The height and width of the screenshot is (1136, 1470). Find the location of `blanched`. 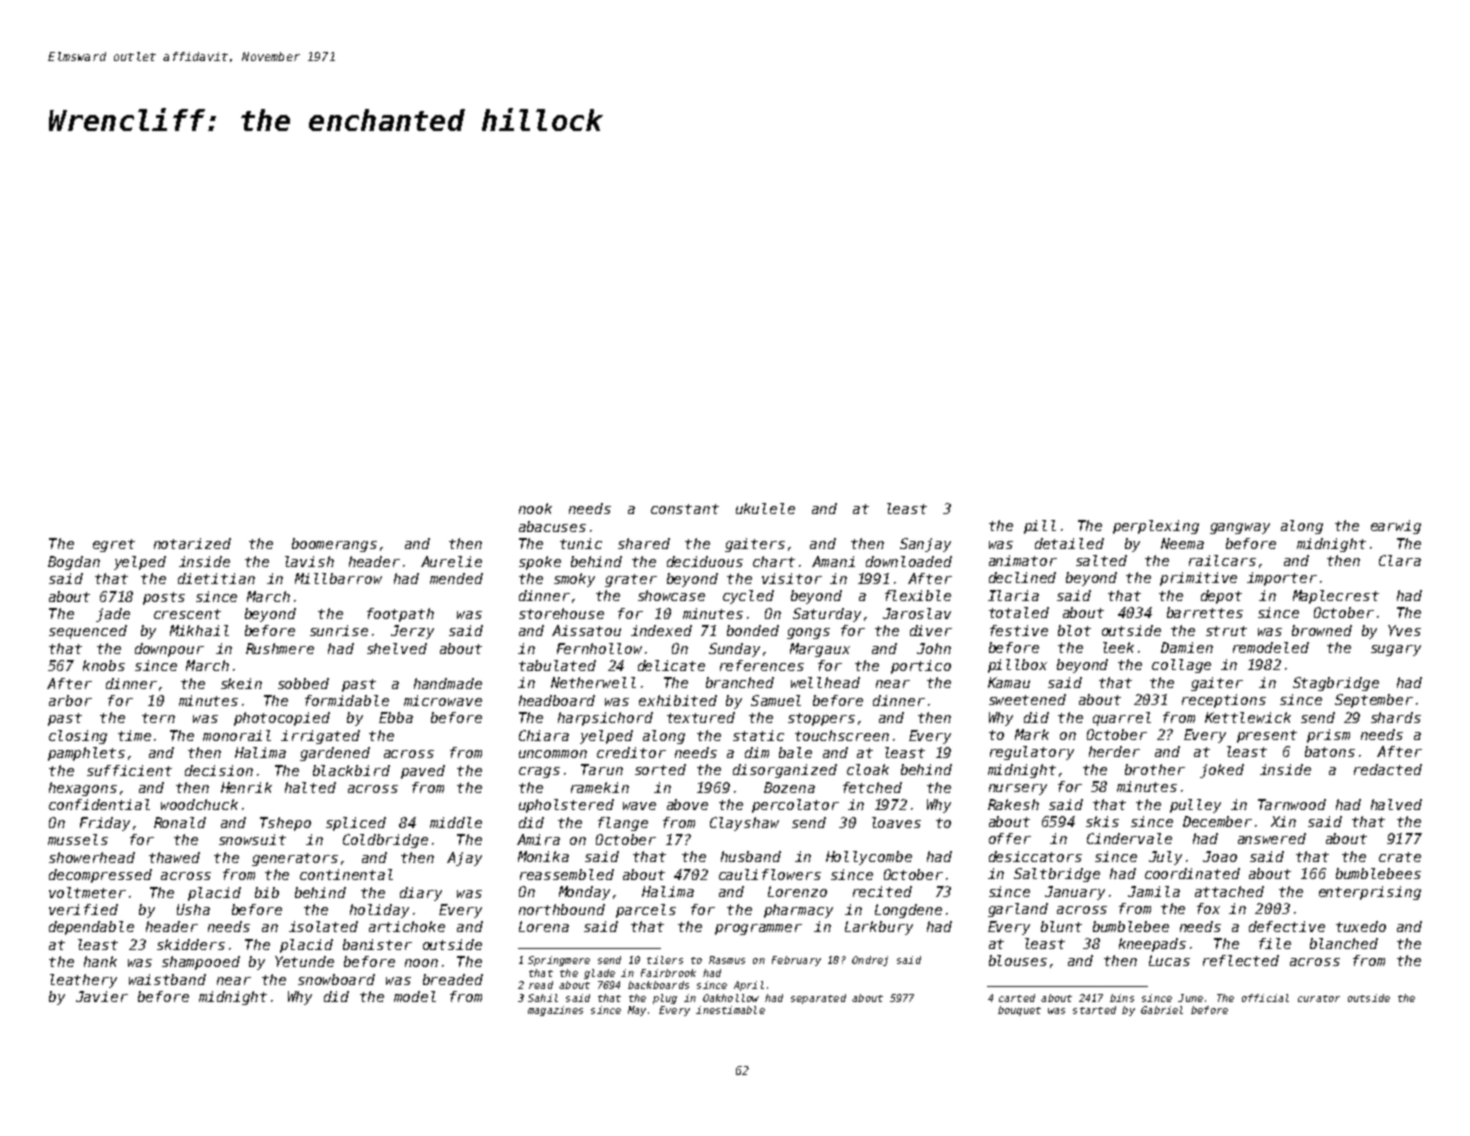

blanched is located at coordinates (1344, 943).
